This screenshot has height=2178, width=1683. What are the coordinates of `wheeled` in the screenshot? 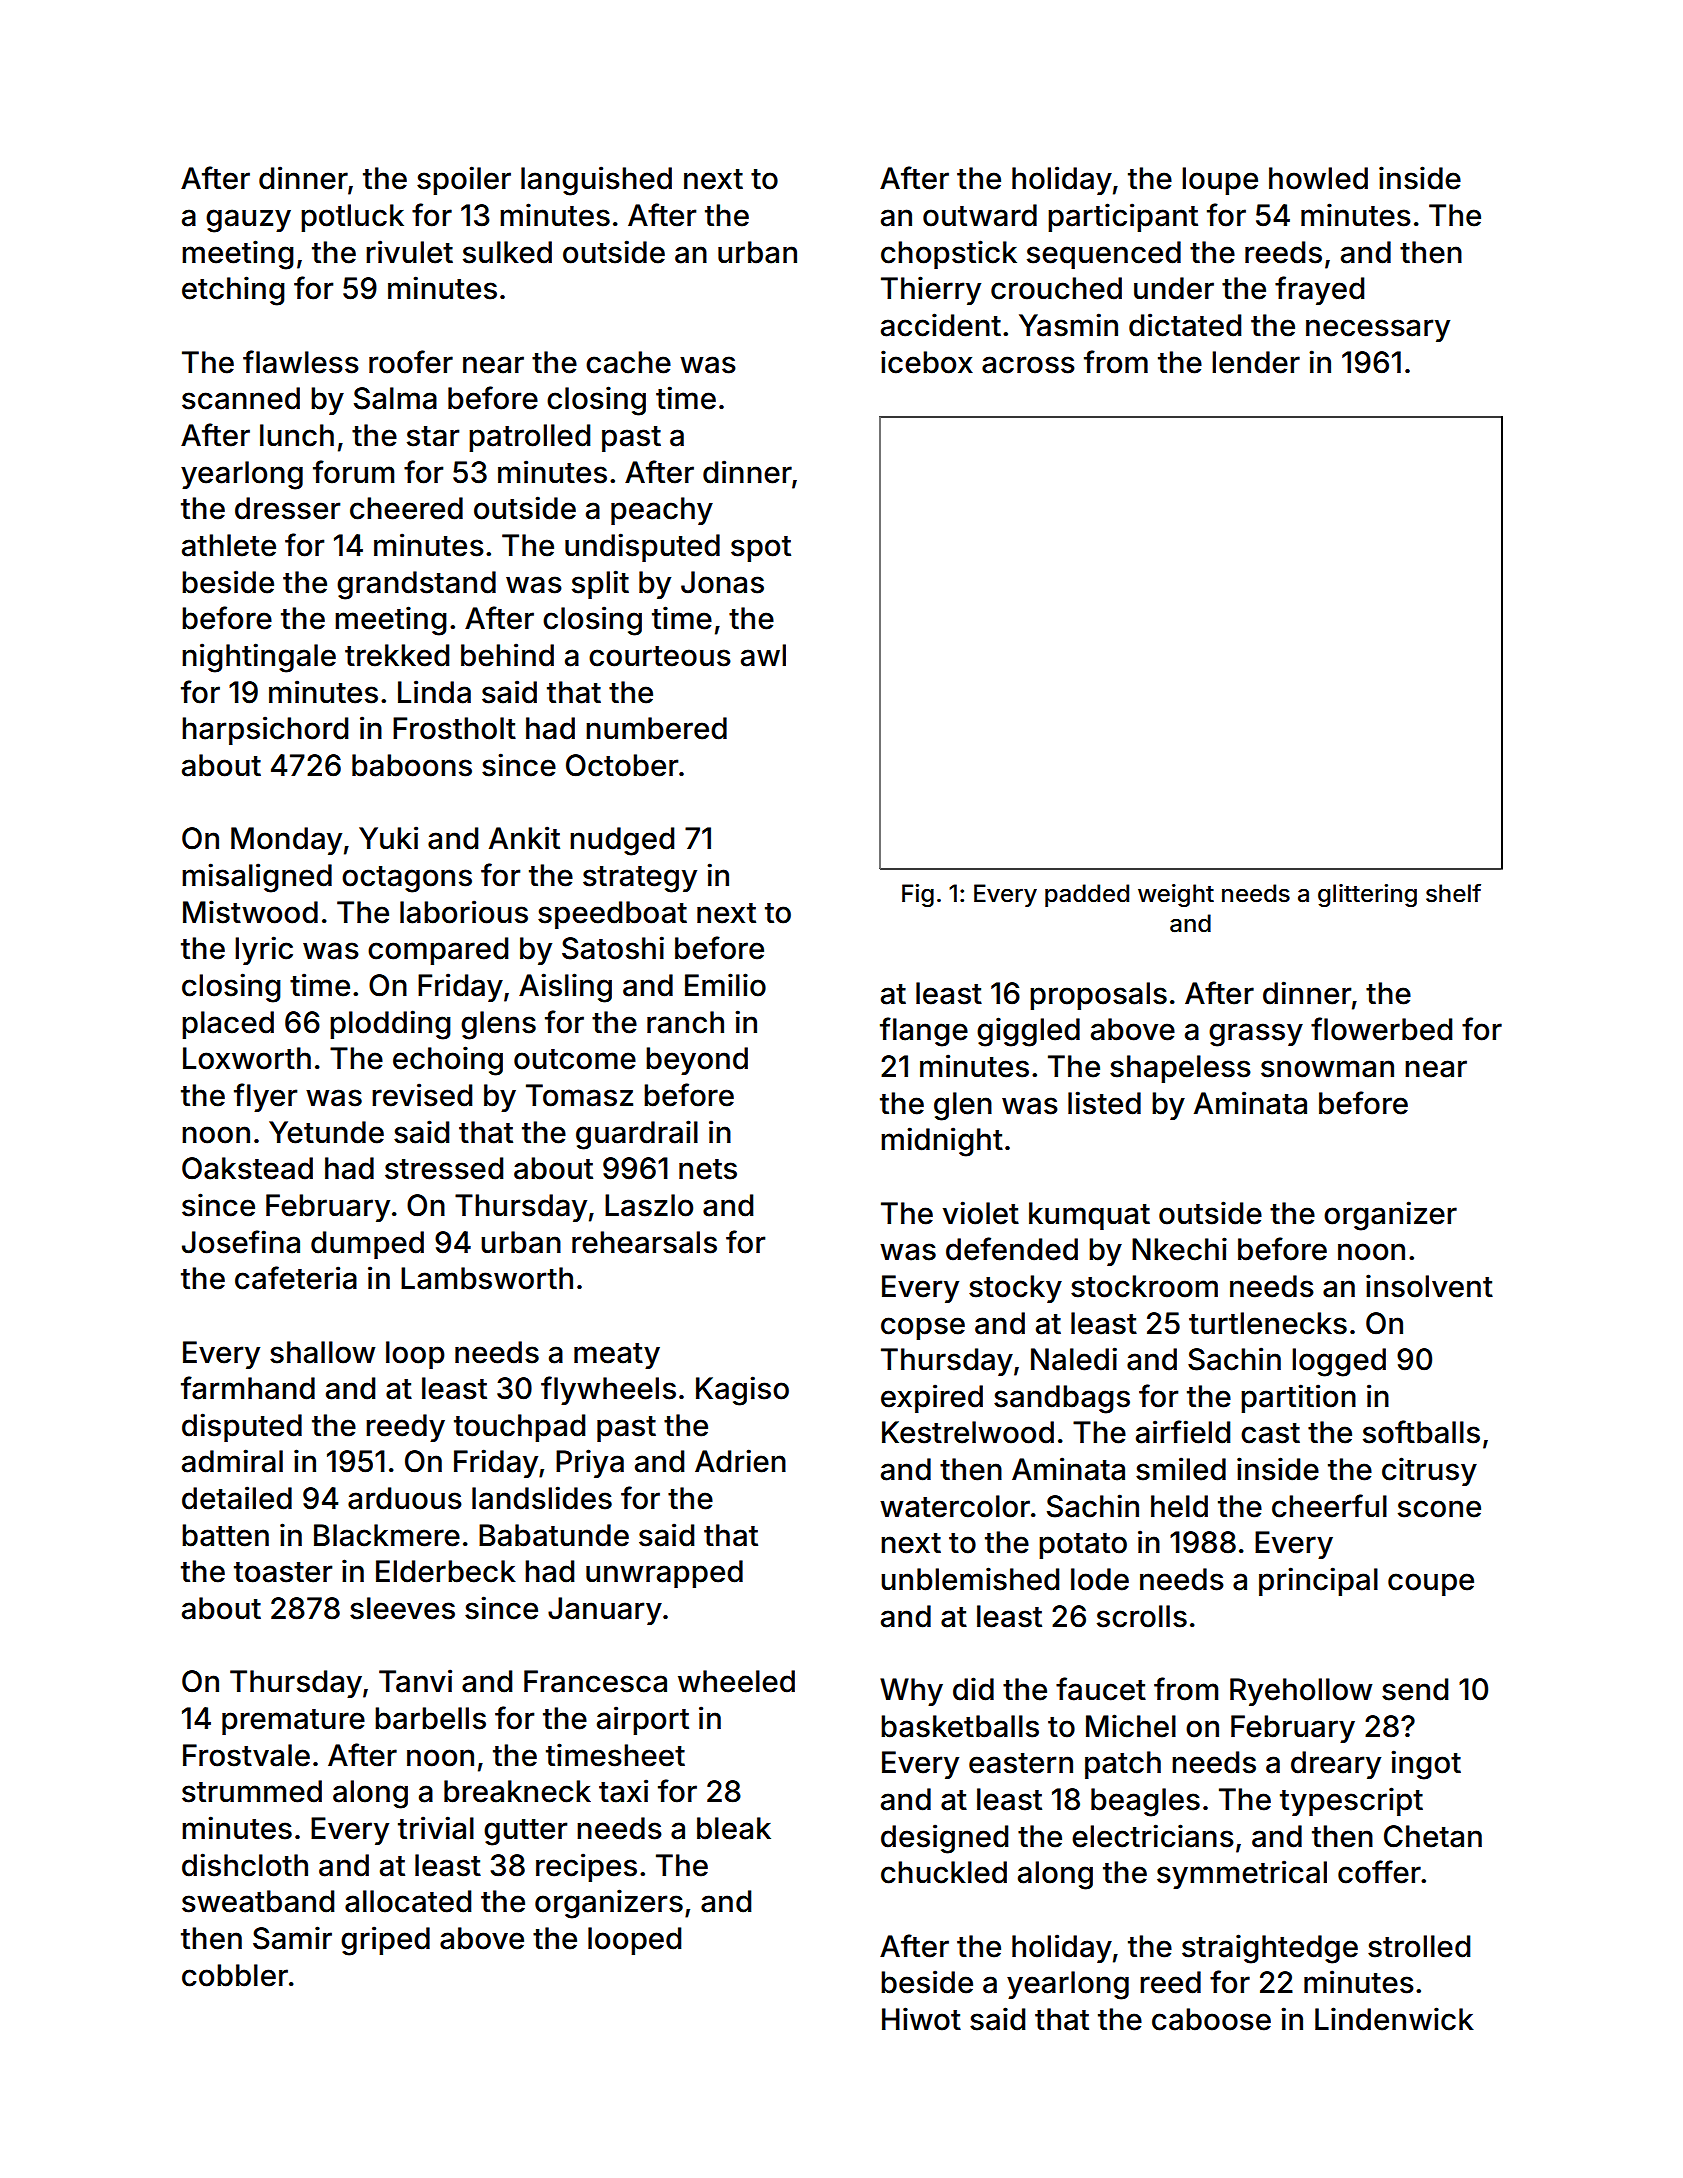 It's located at (736, 1681).
